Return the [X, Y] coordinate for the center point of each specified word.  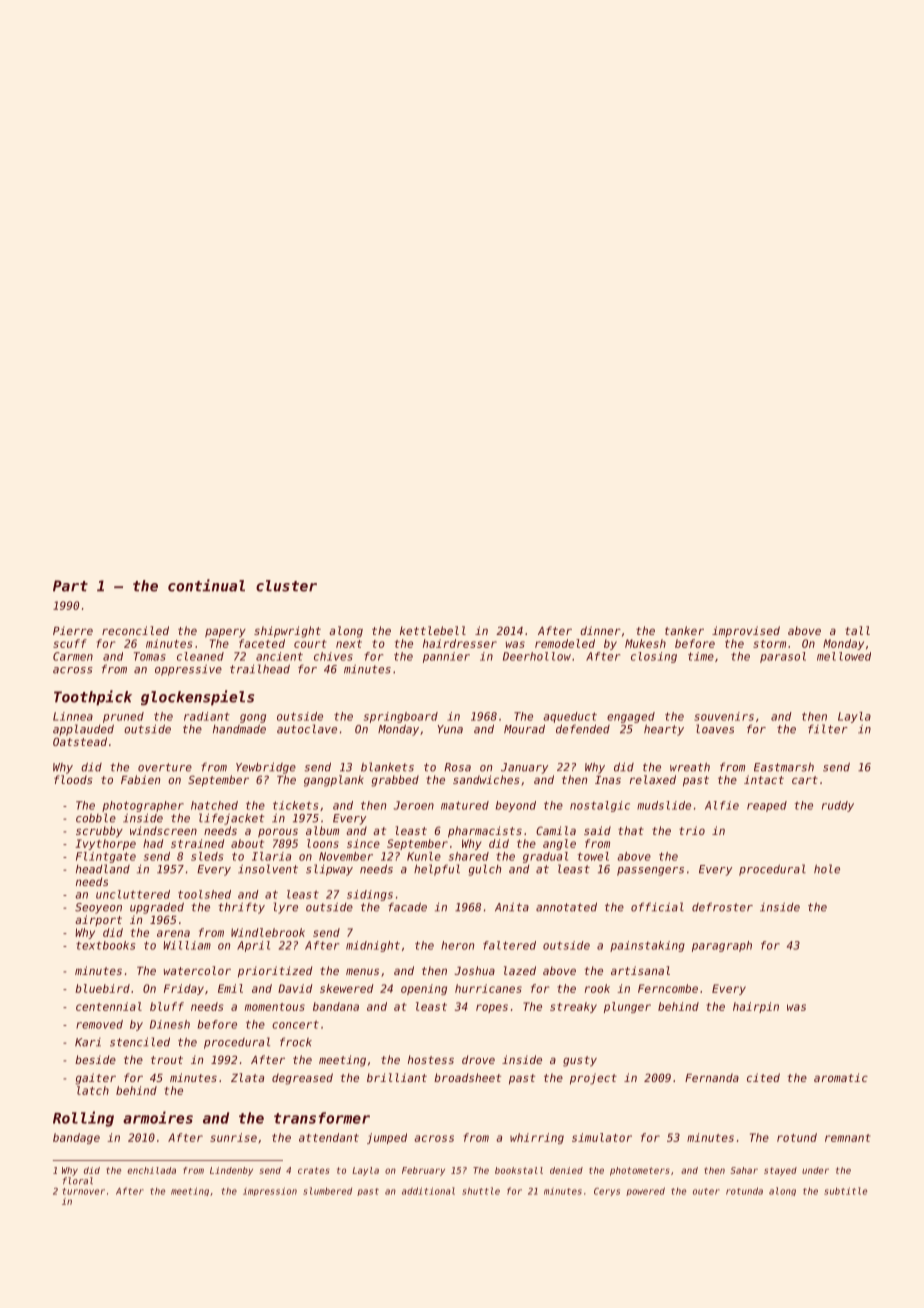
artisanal [640, 970]
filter [828, 729]
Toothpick [93, 698]
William [187, 945]
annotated [566, 907]
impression [270, 1191]
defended [583, 729]
